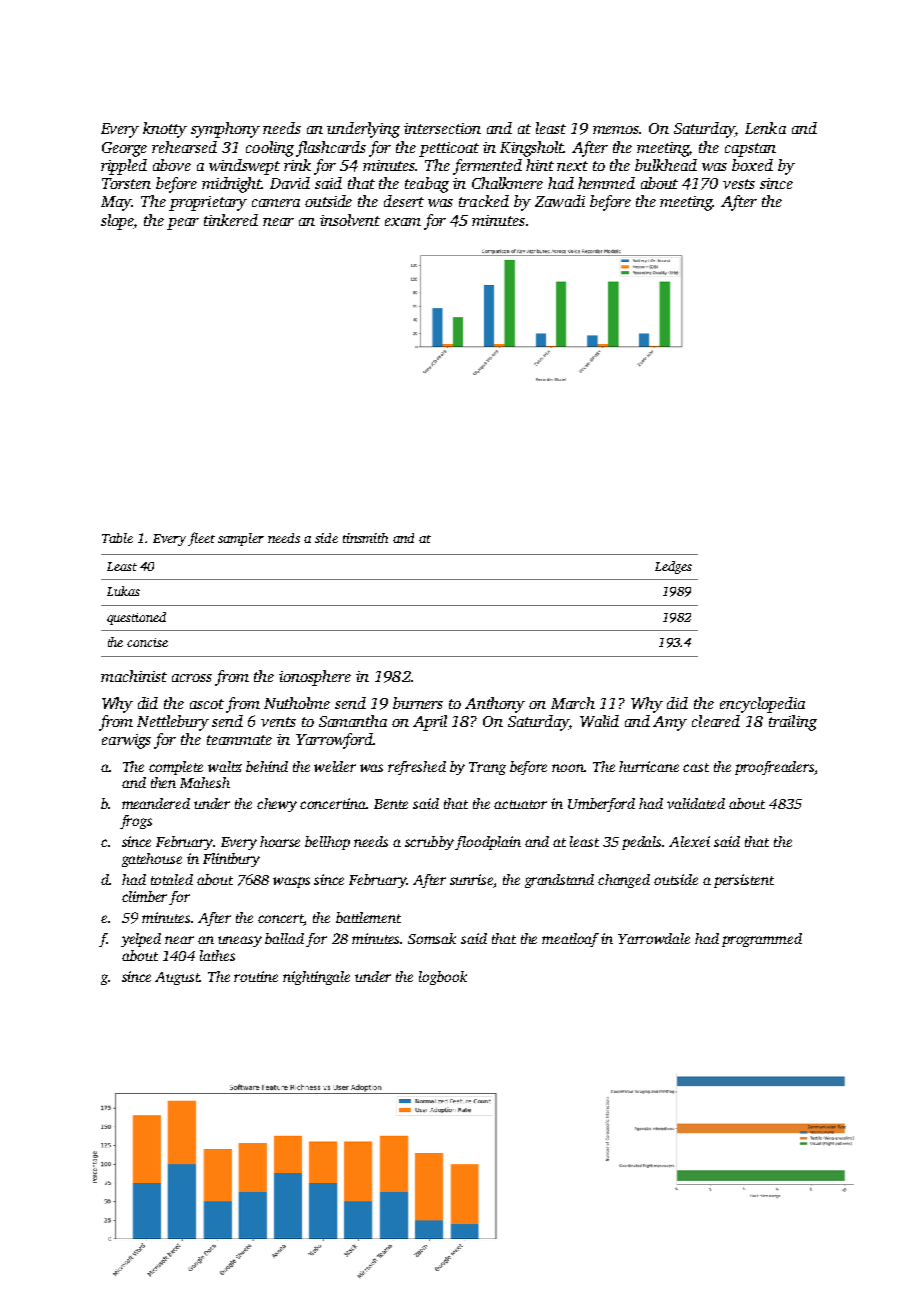 The image size is (924, 1308). I want to click on sampler, so click(241, 539).
